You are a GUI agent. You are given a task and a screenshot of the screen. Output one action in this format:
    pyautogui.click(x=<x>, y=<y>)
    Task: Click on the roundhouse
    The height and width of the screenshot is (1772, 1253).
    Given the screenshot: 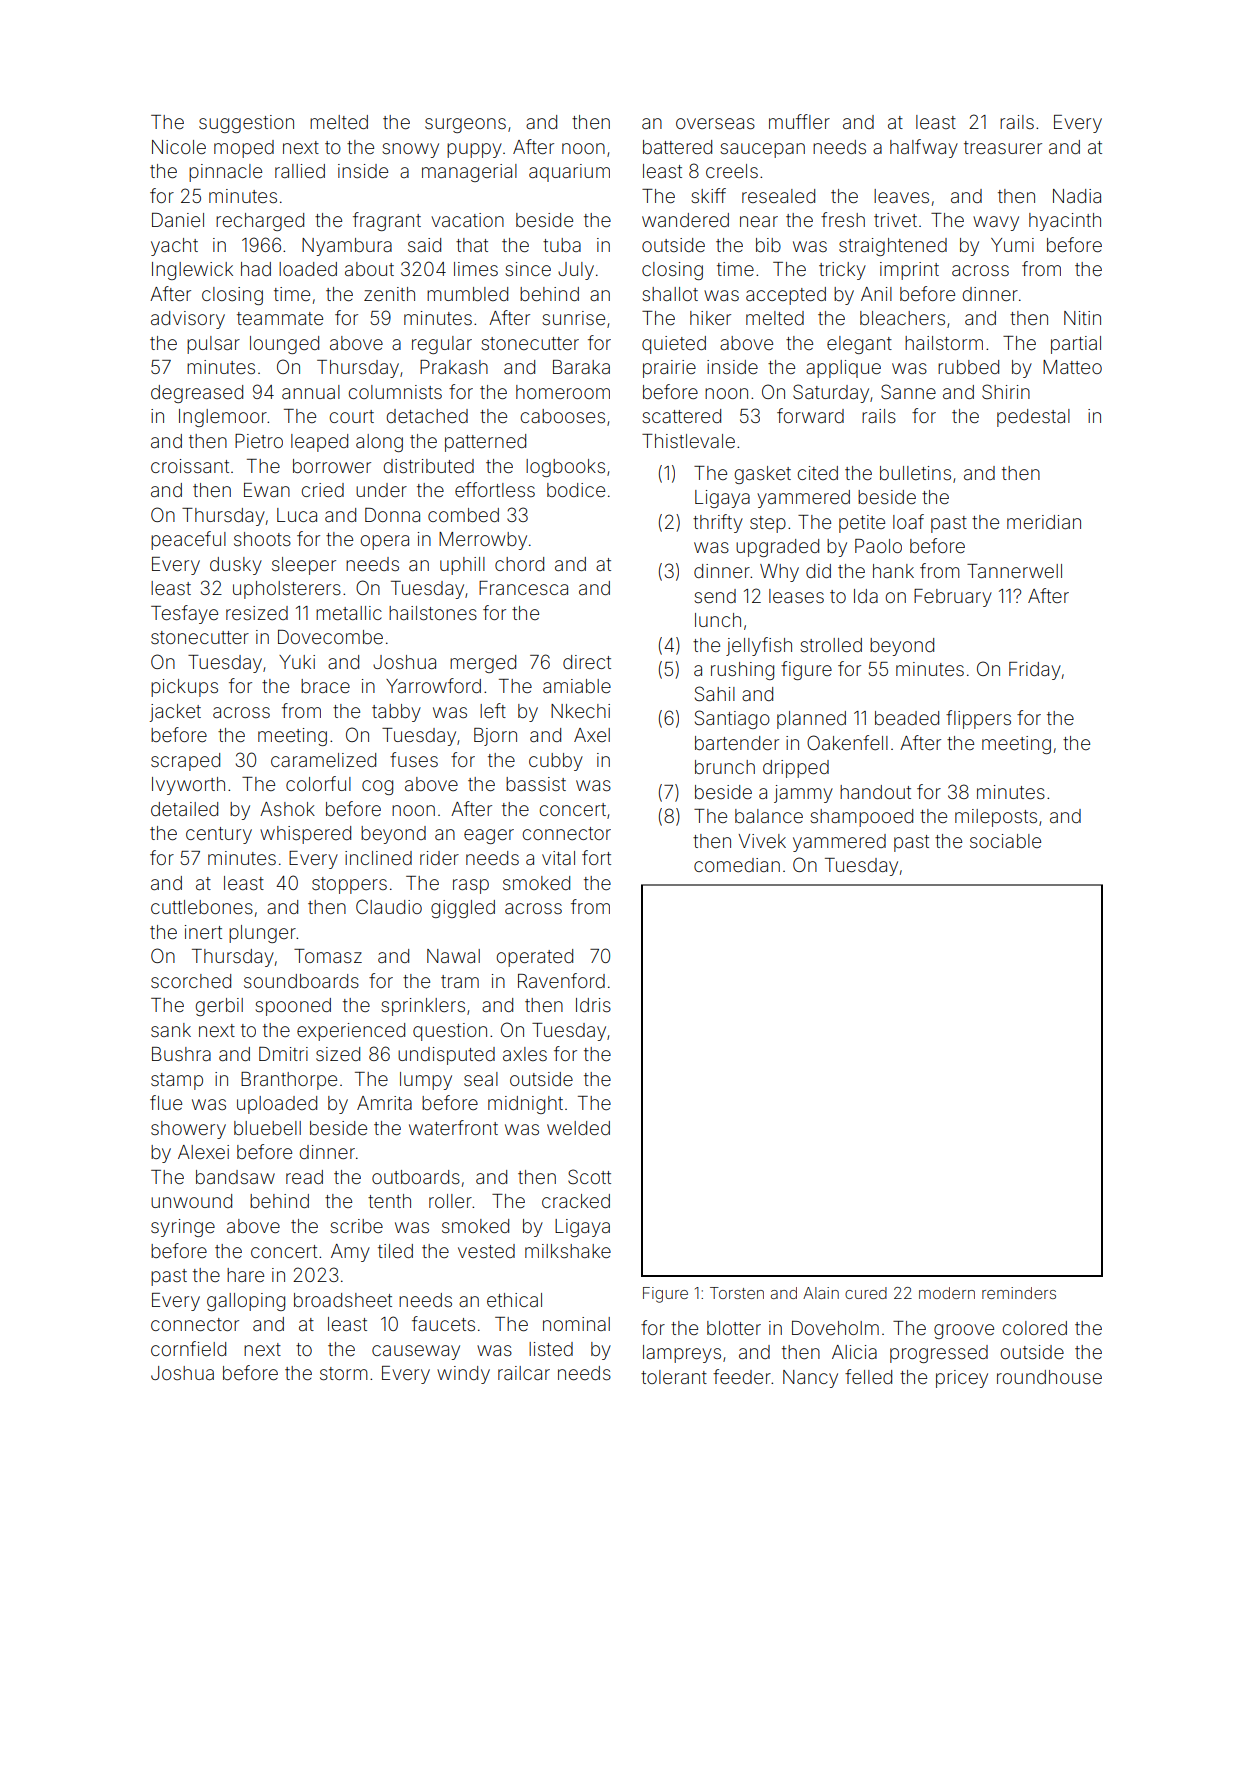 What is the action you would take?
    pyautogui.click(x=1049, y=1377)
